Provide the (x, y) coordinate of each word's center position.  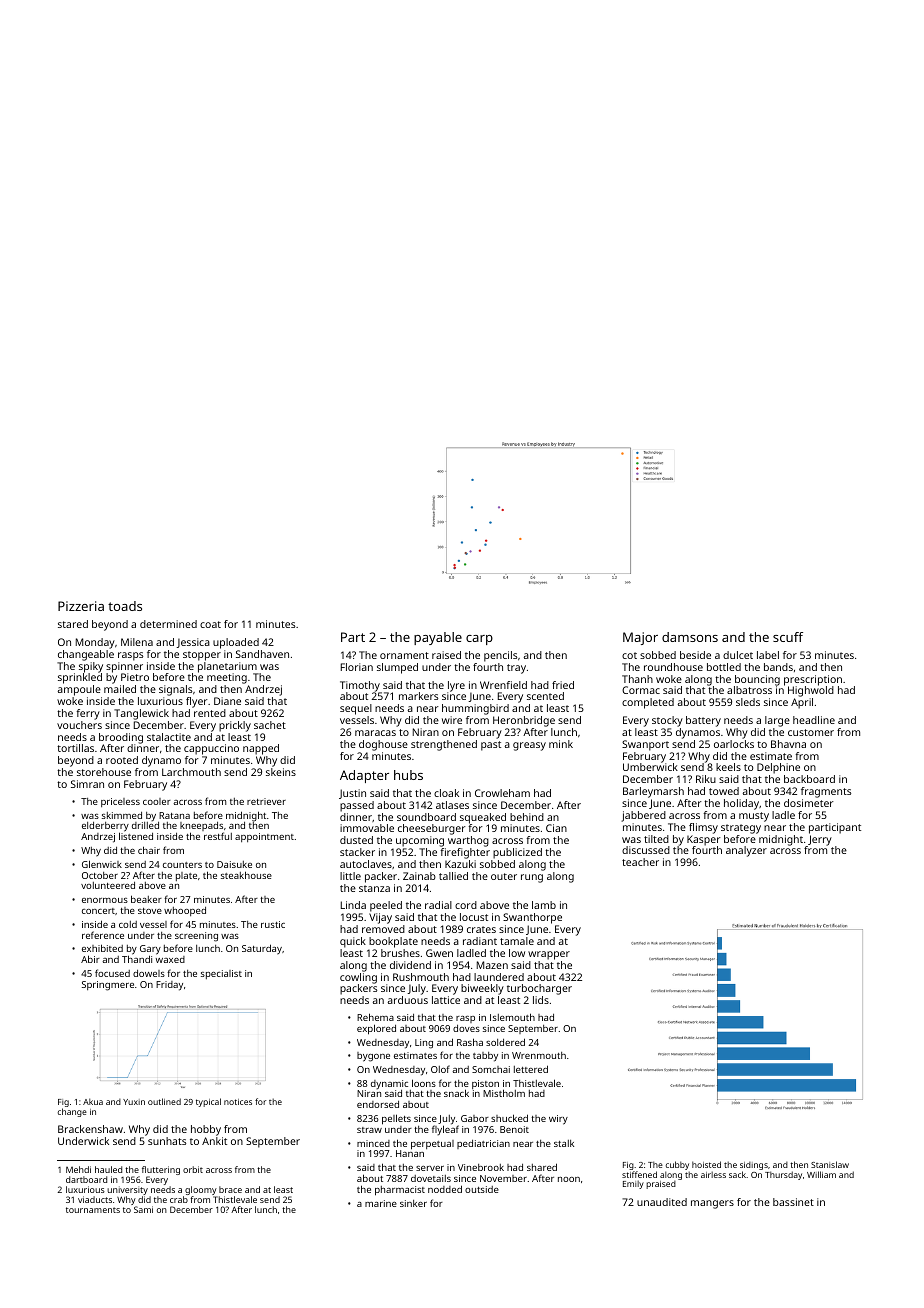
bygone (373, 1057)
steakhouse (246, 875)
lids (541, 1000)
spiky (91, 667)
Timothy (360, 686)
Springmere (108, 986)
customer (811, 732)
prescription (813, 680)
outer (504, 876)
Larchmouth (191, 772)
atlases (452, 805)
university (127, 1190)
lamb (544, 905)
